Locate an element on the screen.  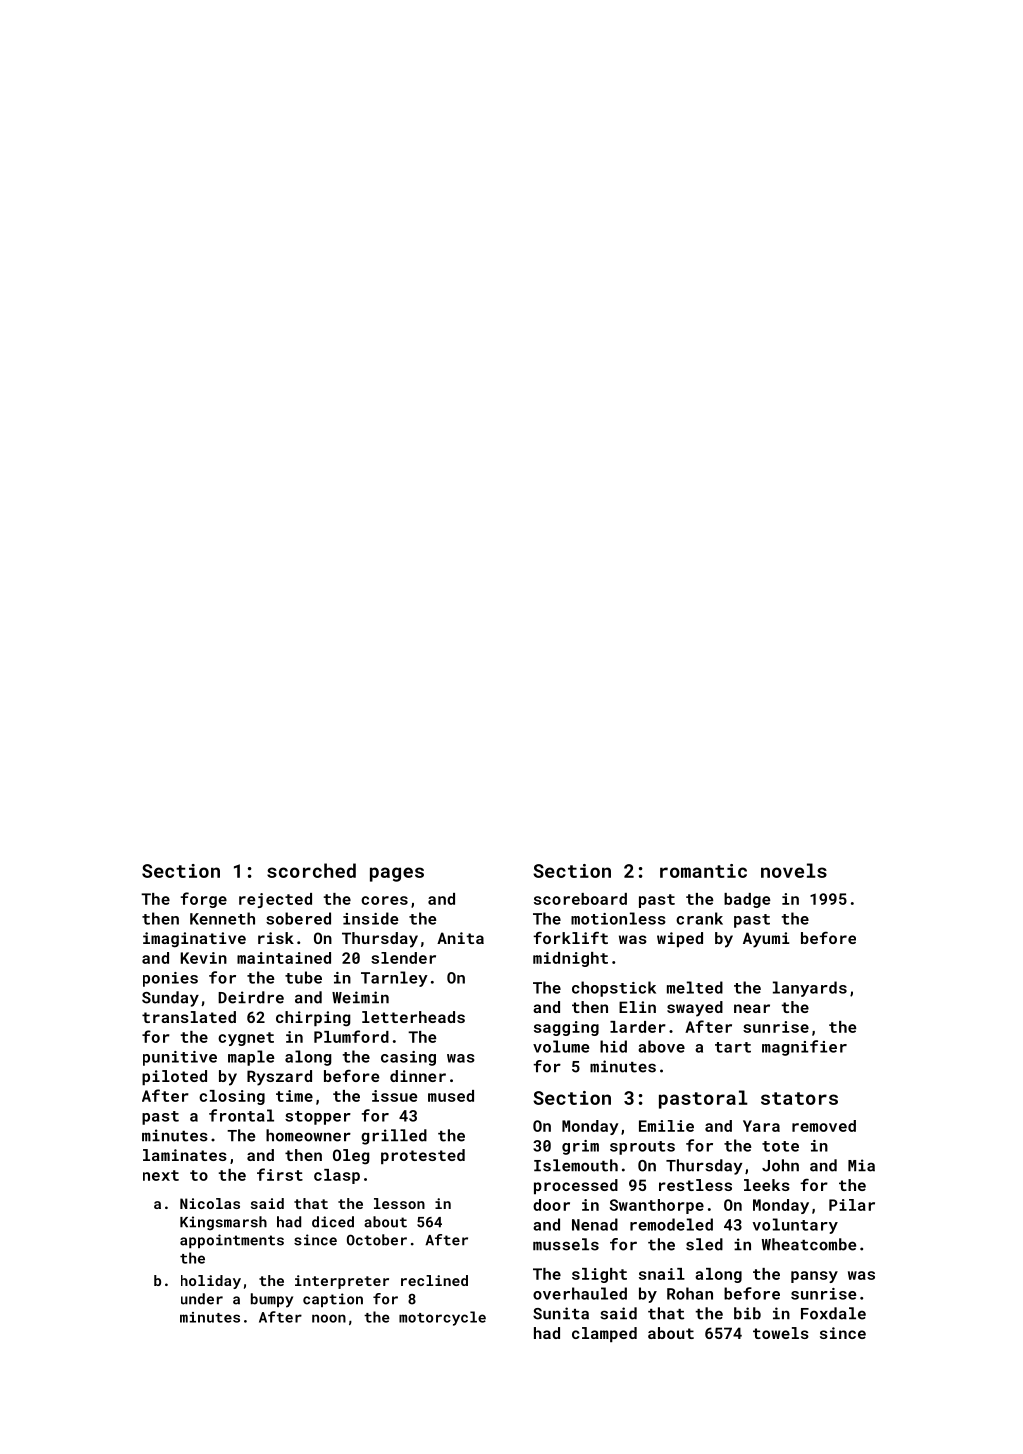
piloted is located at coordinates (174, 1077).
